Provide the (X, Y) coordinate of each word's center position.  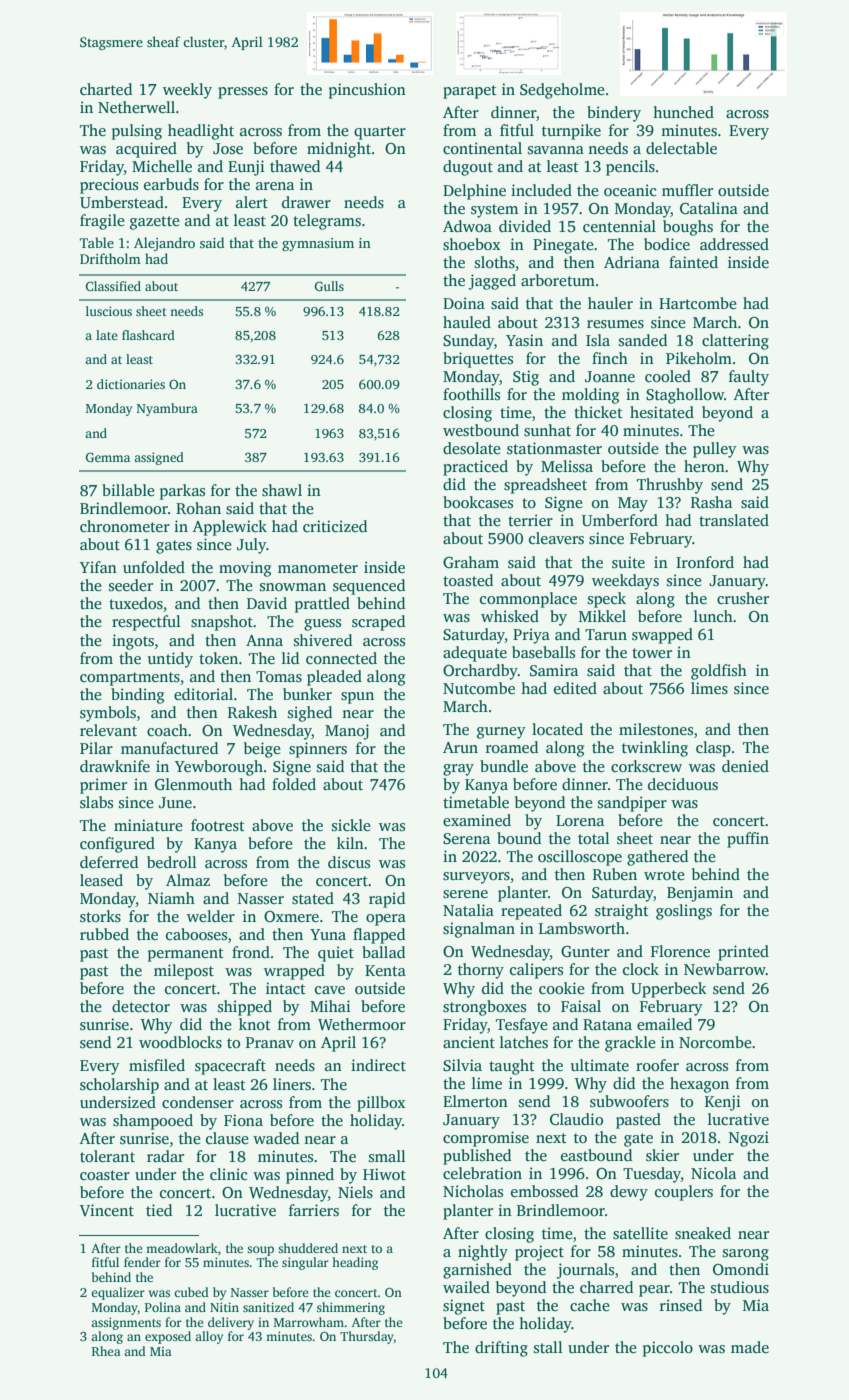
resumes (615, 324)
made (750, 1347)
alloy (209, 1337)
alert (252, 202)
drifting (501, 1349)
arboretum (558, 280)
